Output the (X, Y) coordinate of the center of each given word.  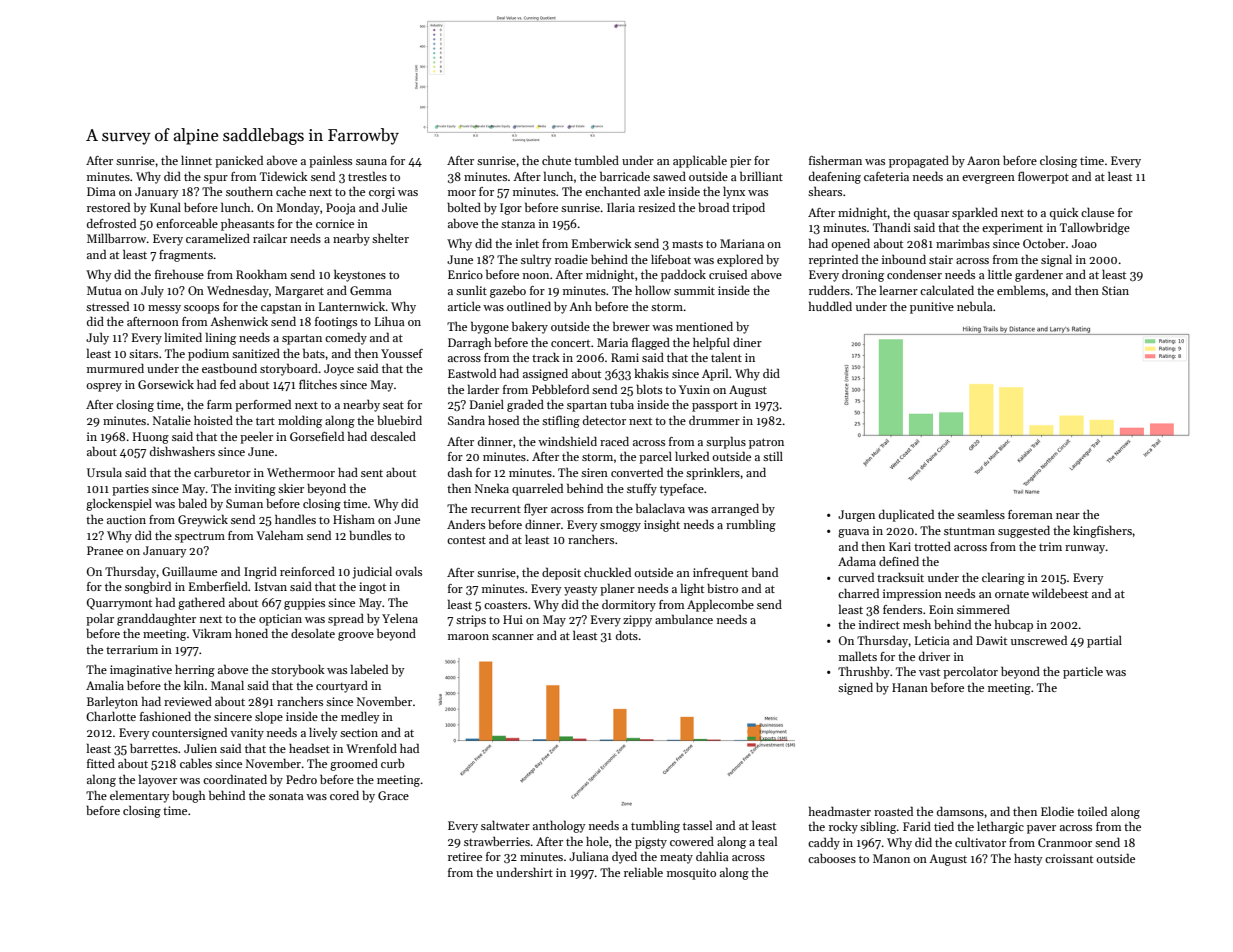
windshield (567, 441)
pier (740, 162)
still (773, 456)
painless (330, 162)
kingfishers (1102, 532)
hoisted (213, 420)
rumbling (751, 525)
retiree (465, 856)
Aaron (983, 160)
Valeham (280, 535)
